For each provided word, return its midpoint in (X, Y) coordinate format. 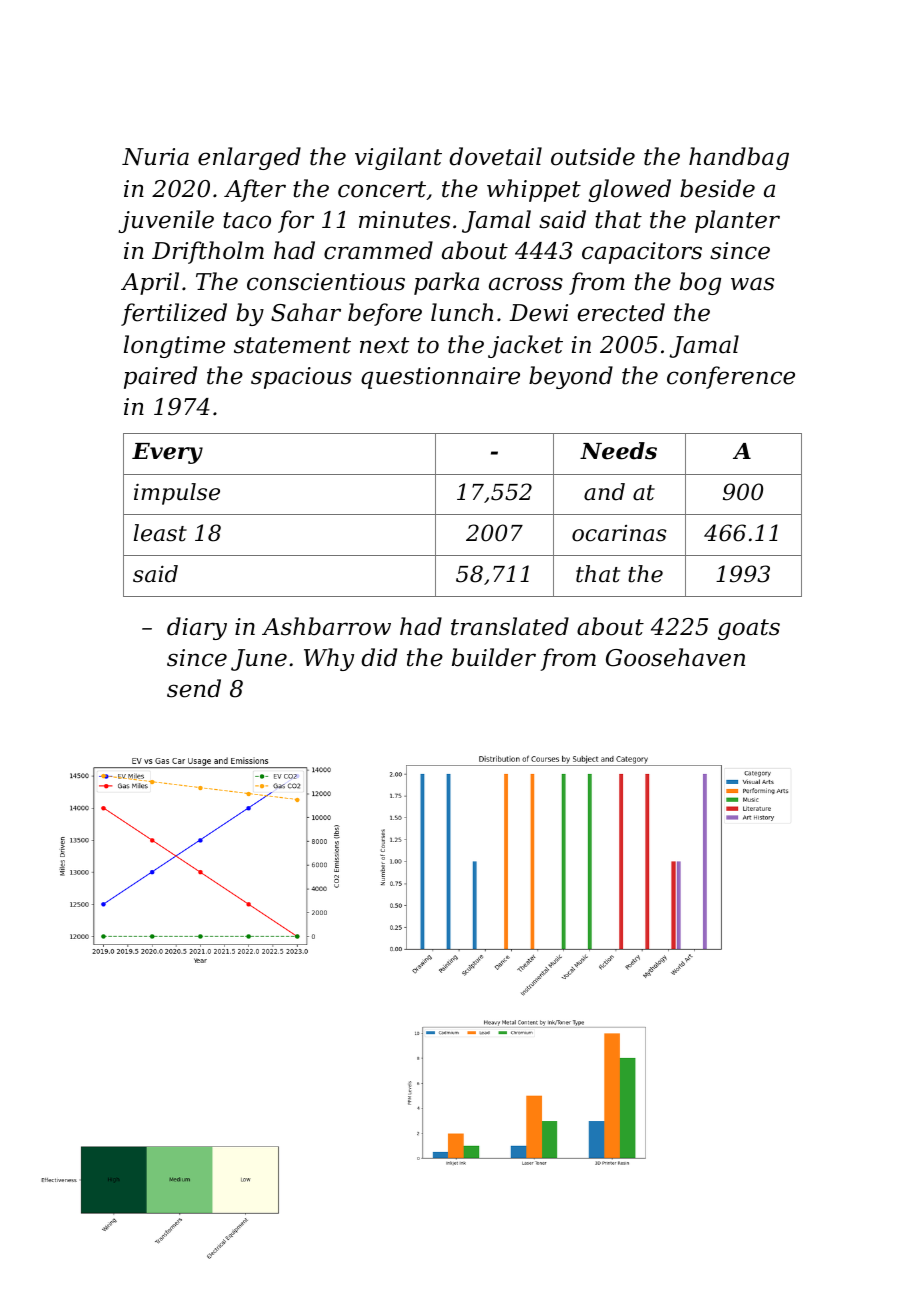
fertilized (174, 314)
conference (731, 377)
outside (593, 156)
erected (621, 312)
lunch (462, 312)
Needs (618, 451)
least (160, 533)
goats (749, 629)
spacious (301, 378)
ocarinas (619, 533)
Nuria (155, 157)
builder (494, 657)
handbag (739, 158)
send (194, 688)
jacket (525, 346)
